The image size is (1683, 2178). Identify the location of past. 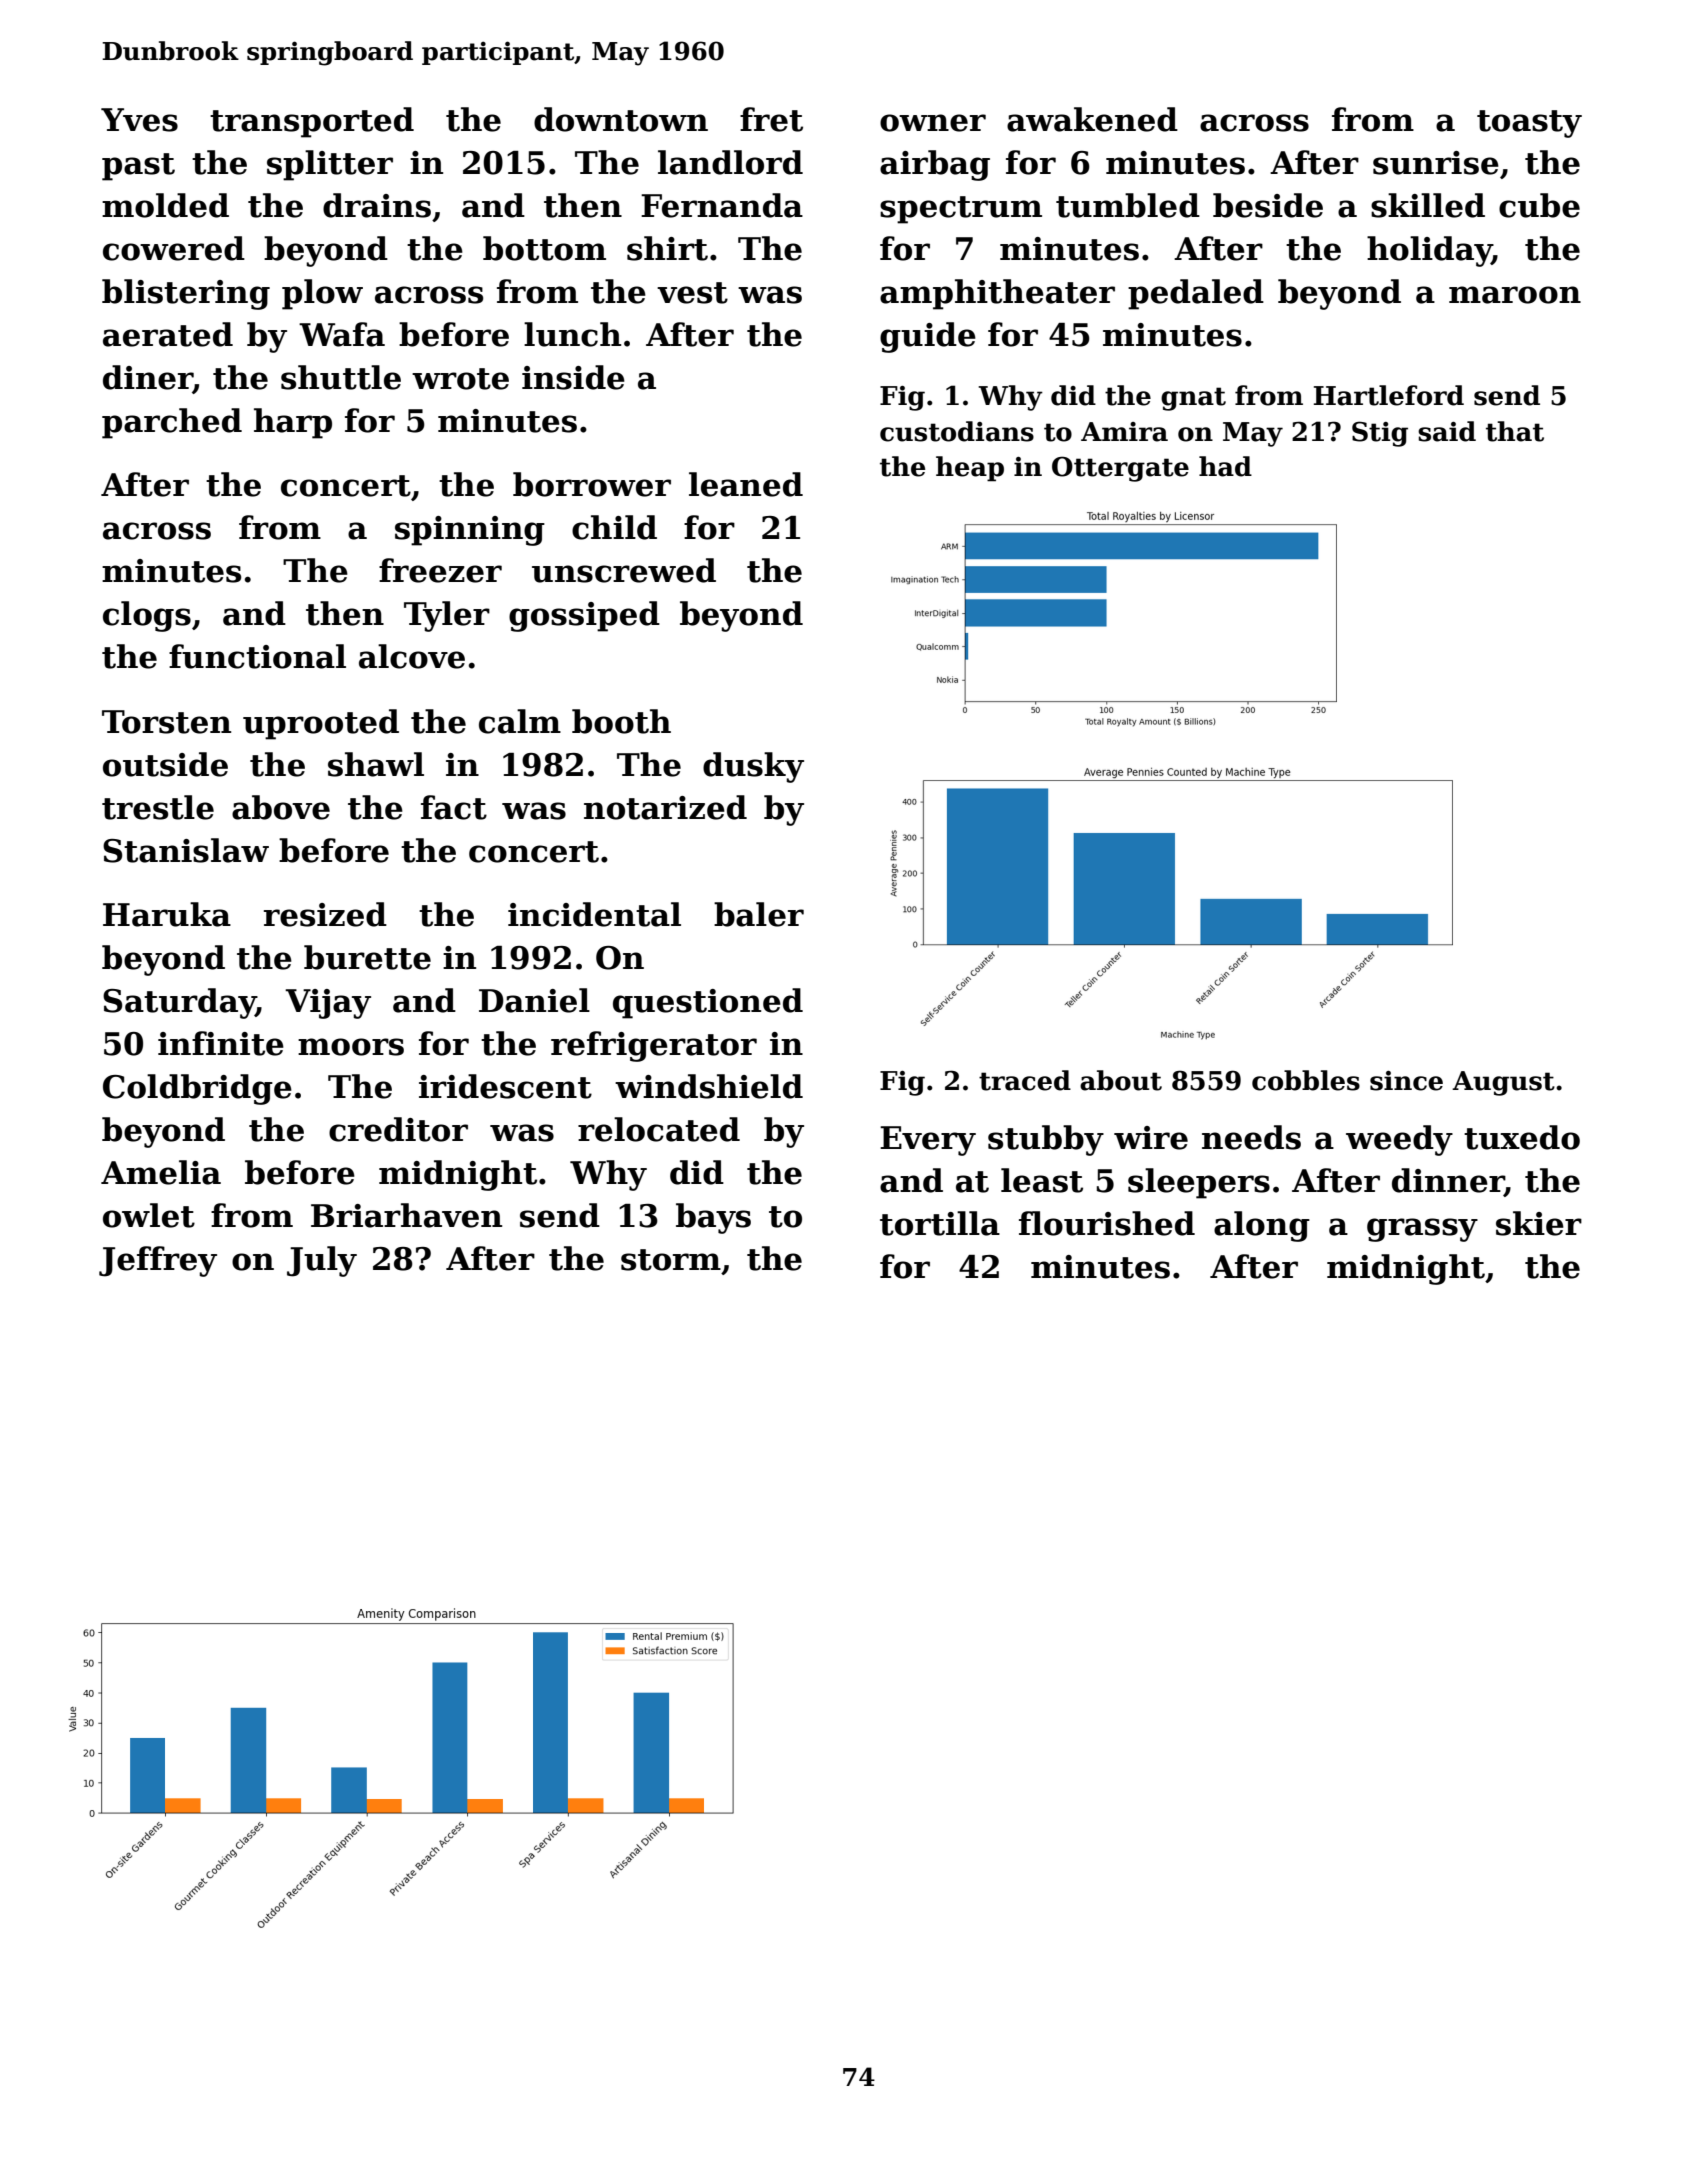
(138, 167).
